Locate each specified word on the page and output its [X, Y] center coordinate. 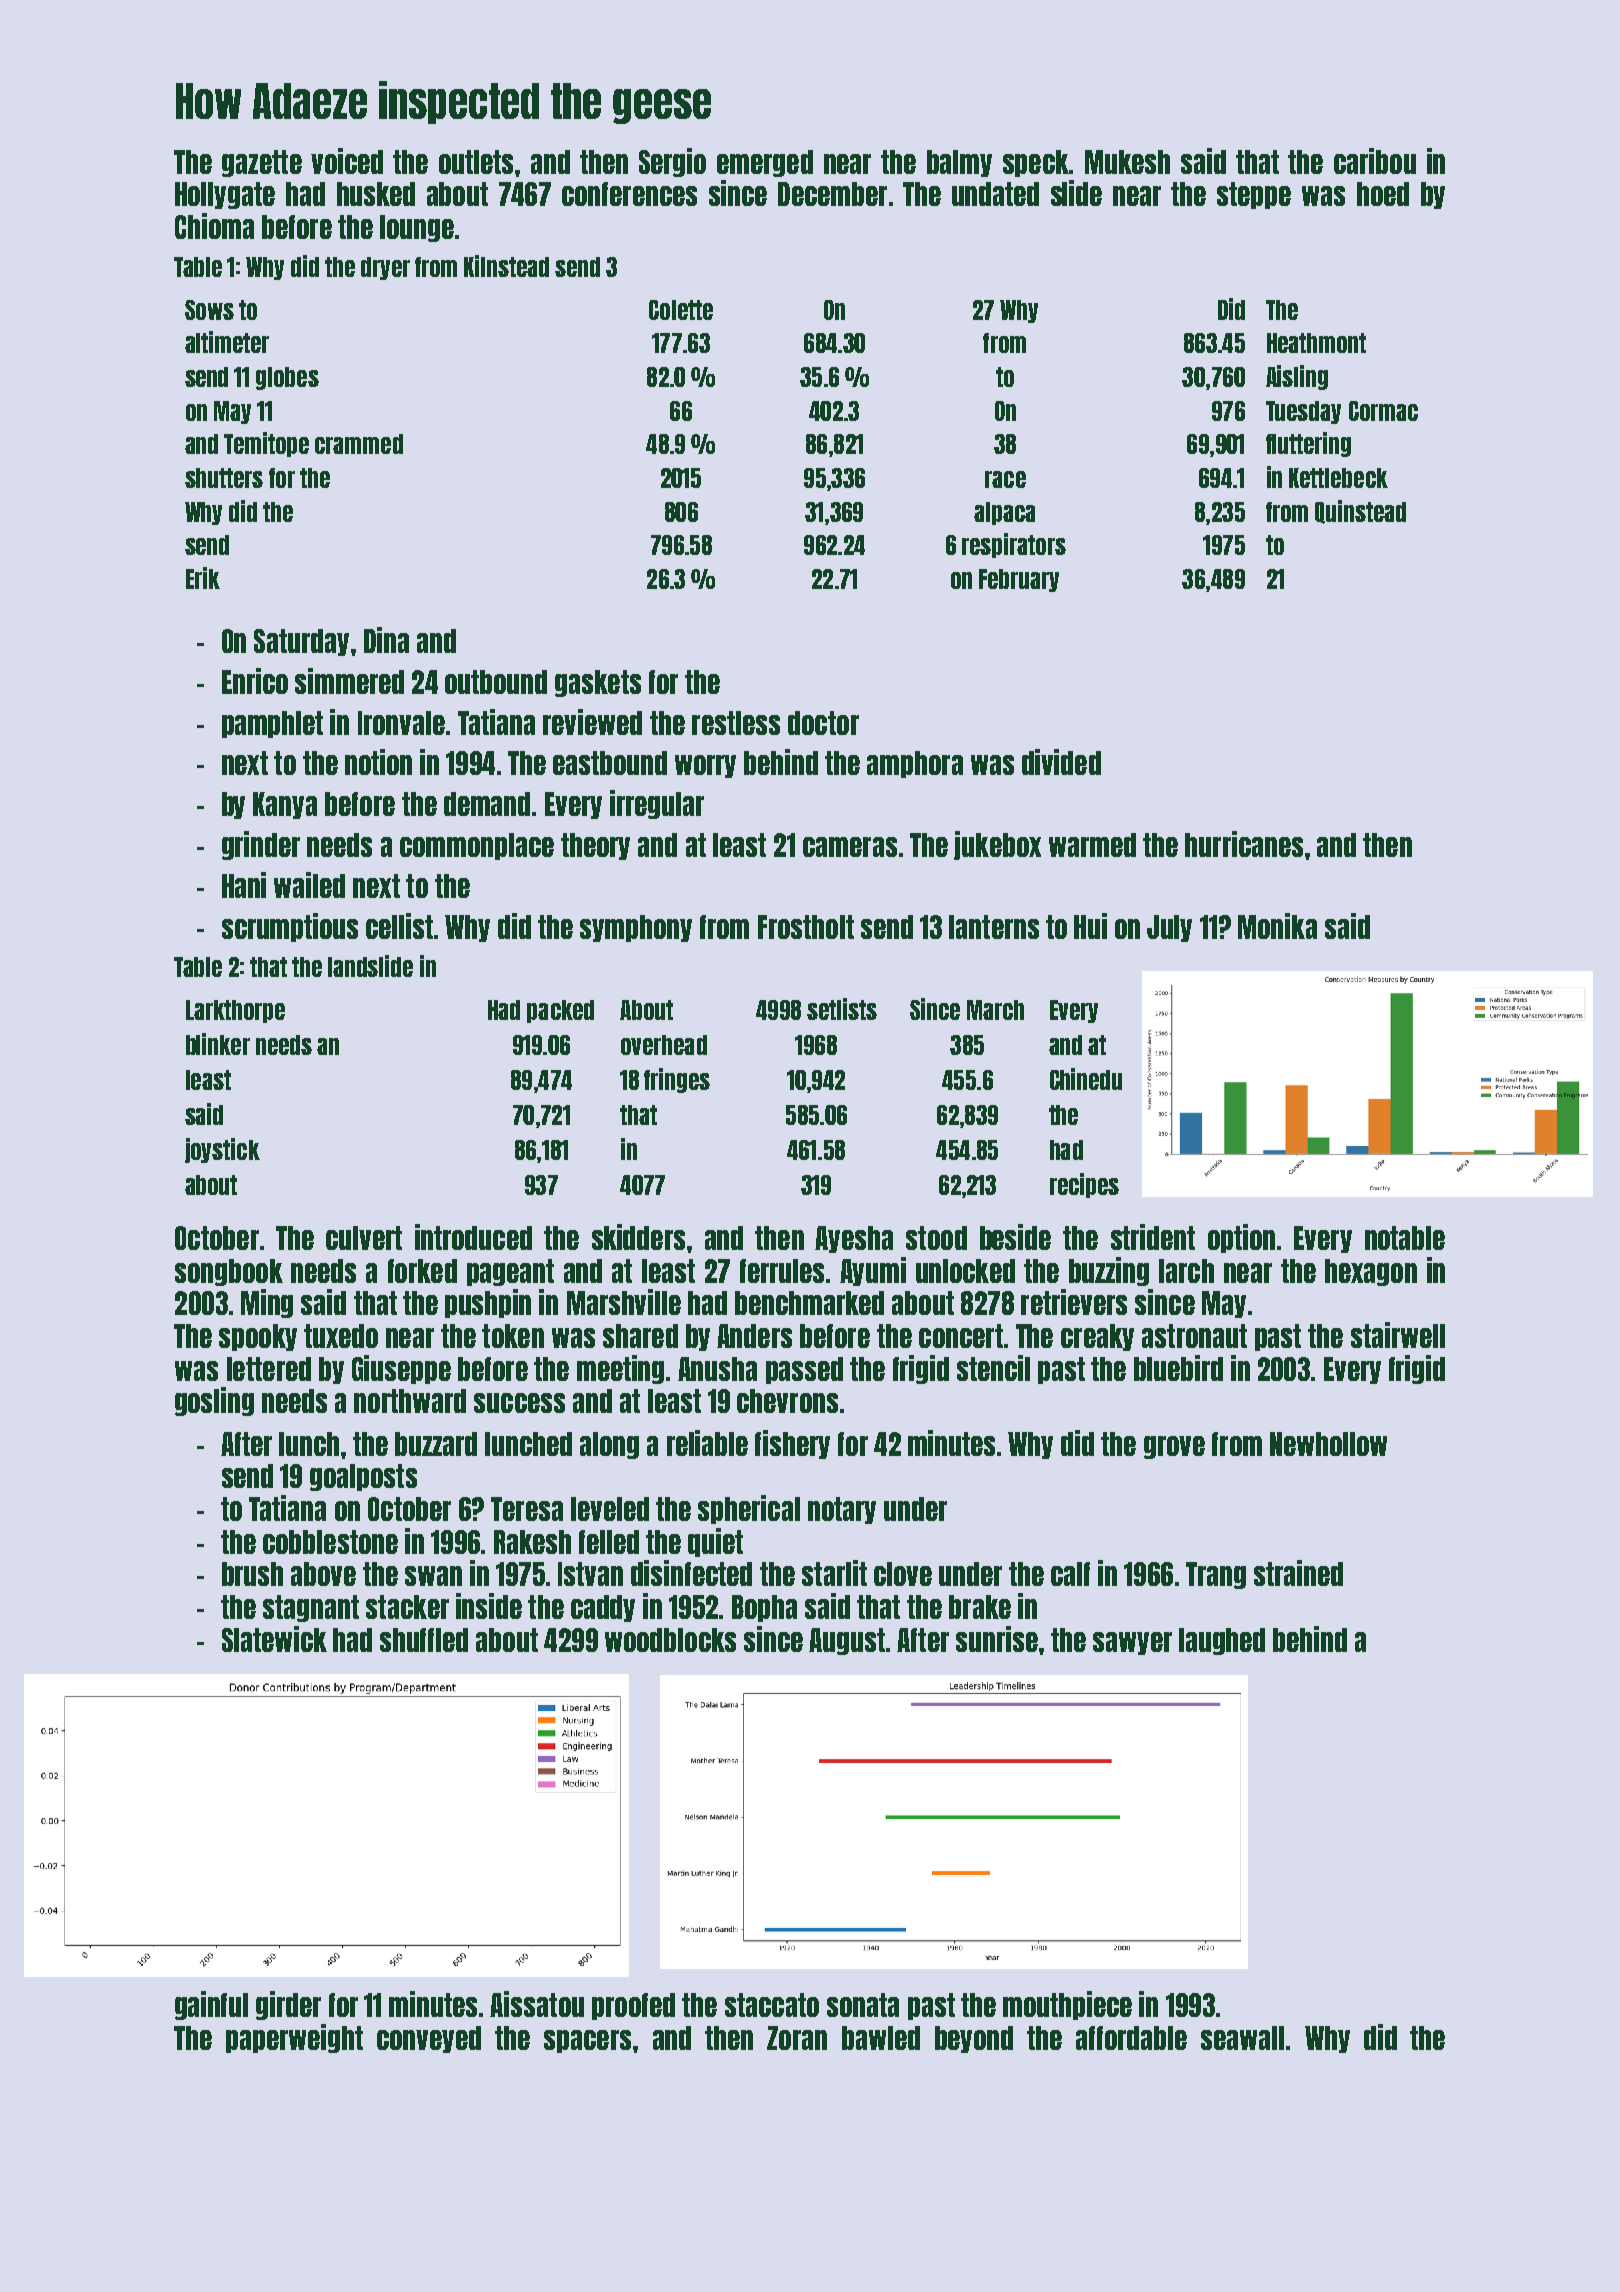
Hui [1090, 926]
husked [376, 194]
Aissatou [537, 2004]
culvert [364, 1238]
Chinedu [1086, 1079]
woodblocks [670, 1640]
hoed [1383, 194]
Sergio [672, 162]
